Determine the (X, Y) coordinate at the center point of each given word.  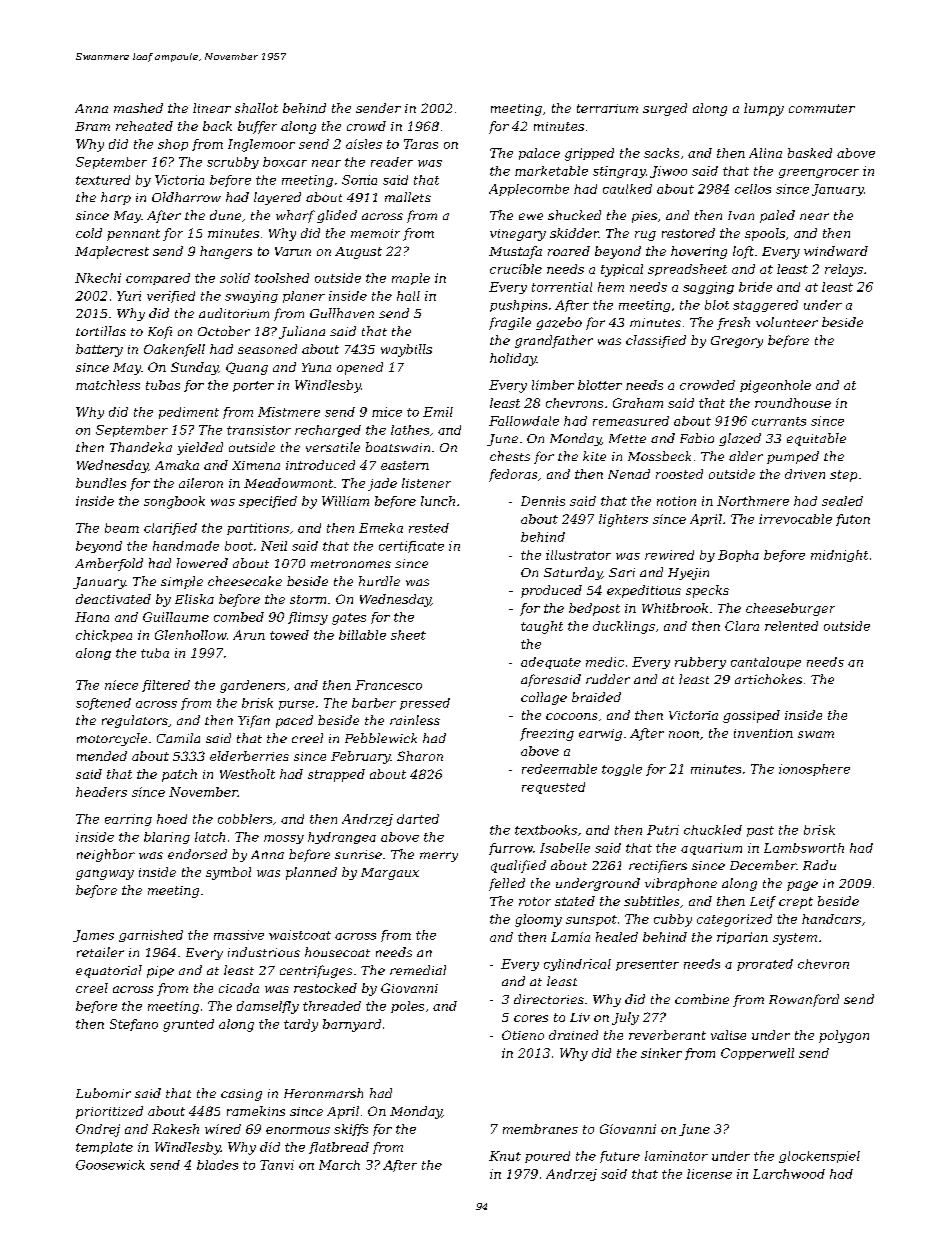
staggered (765, 306)
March (339, 1165)
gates (349, 619)
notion (676, 501)
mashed (138, 108)
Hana (92, 617)
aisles (364, 144)
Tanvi (277, 1165)
